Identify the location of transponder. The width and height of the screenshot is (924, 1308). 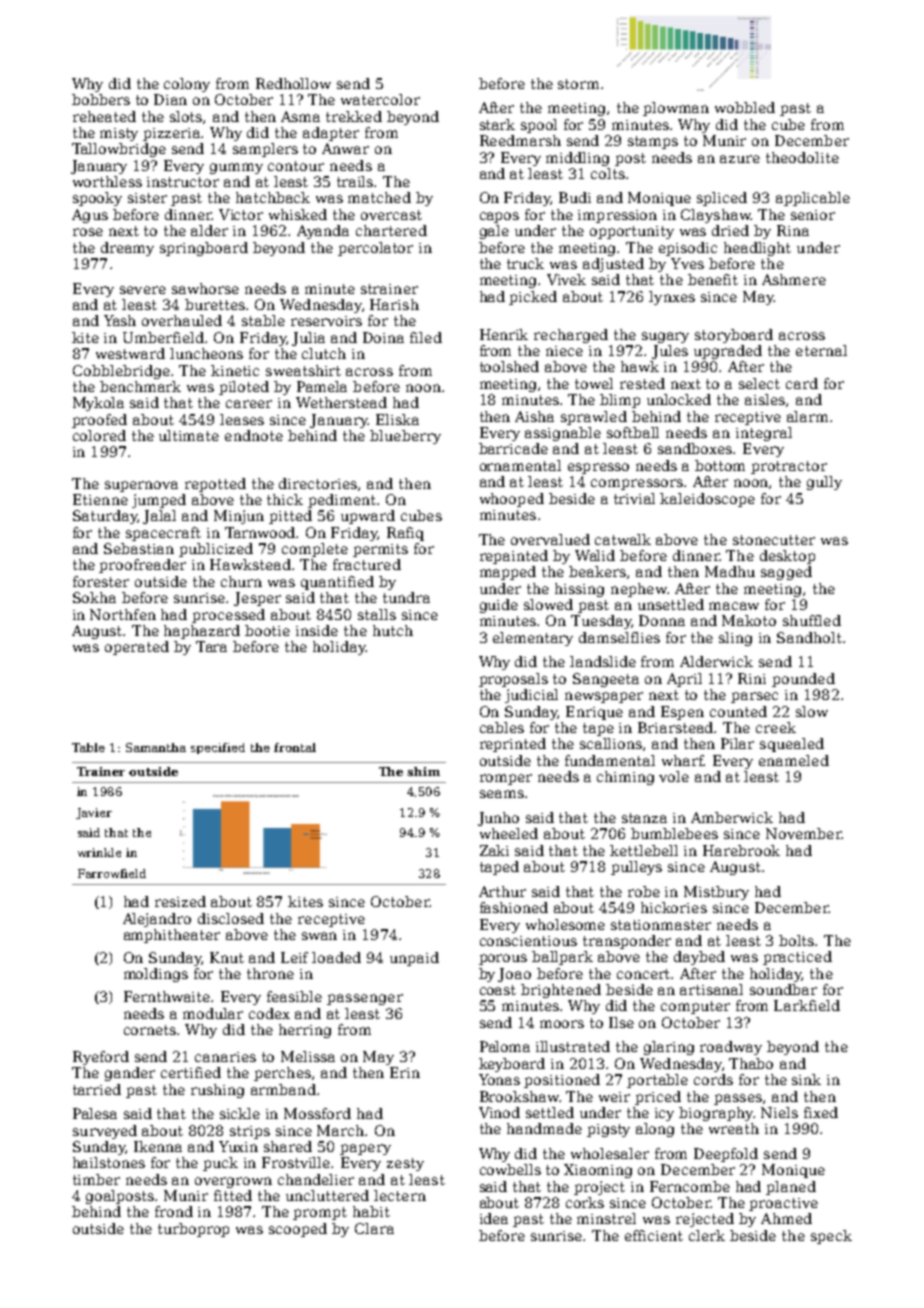
(627, 942).
